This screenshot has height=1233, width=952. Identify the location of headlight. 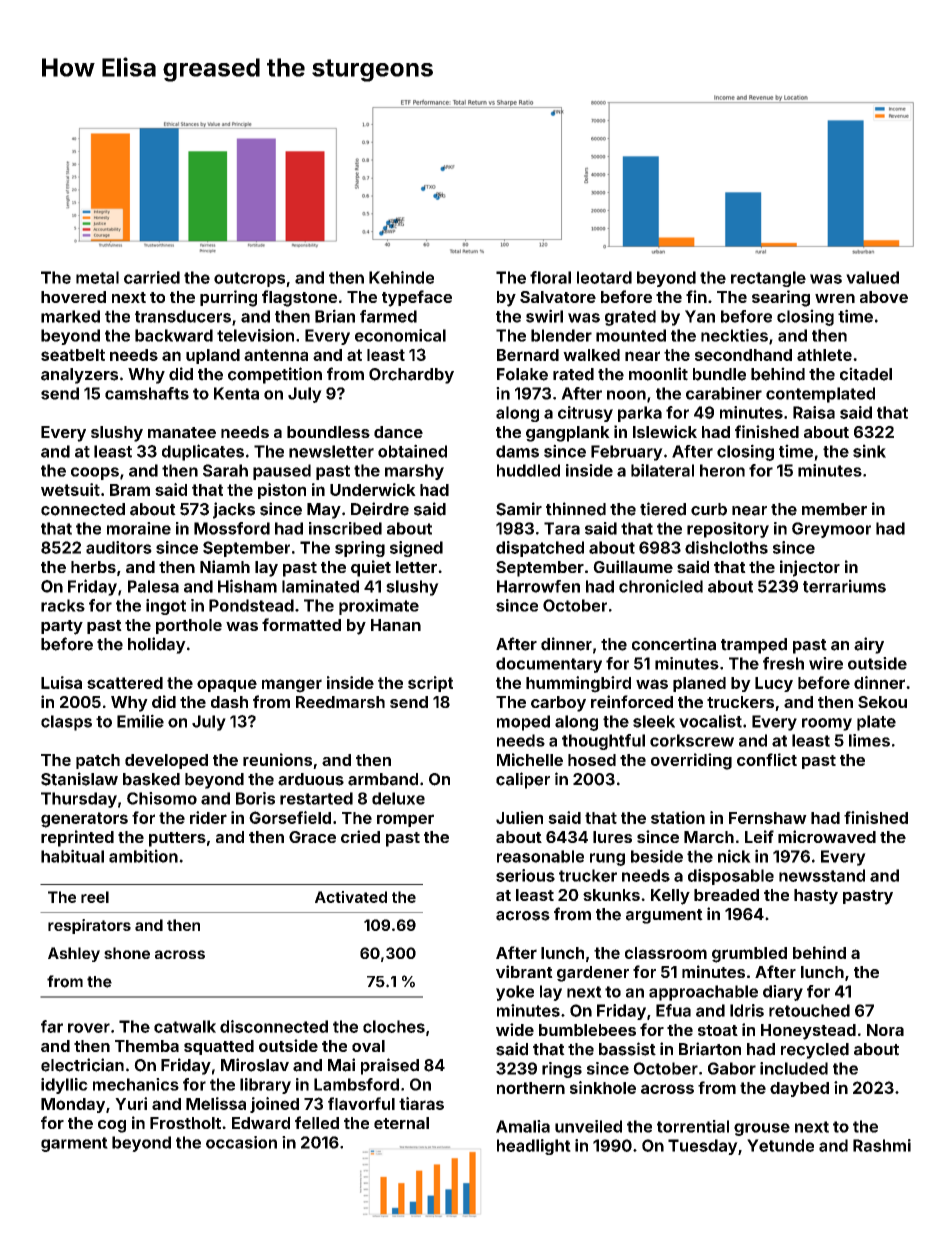
(534, 1147).
